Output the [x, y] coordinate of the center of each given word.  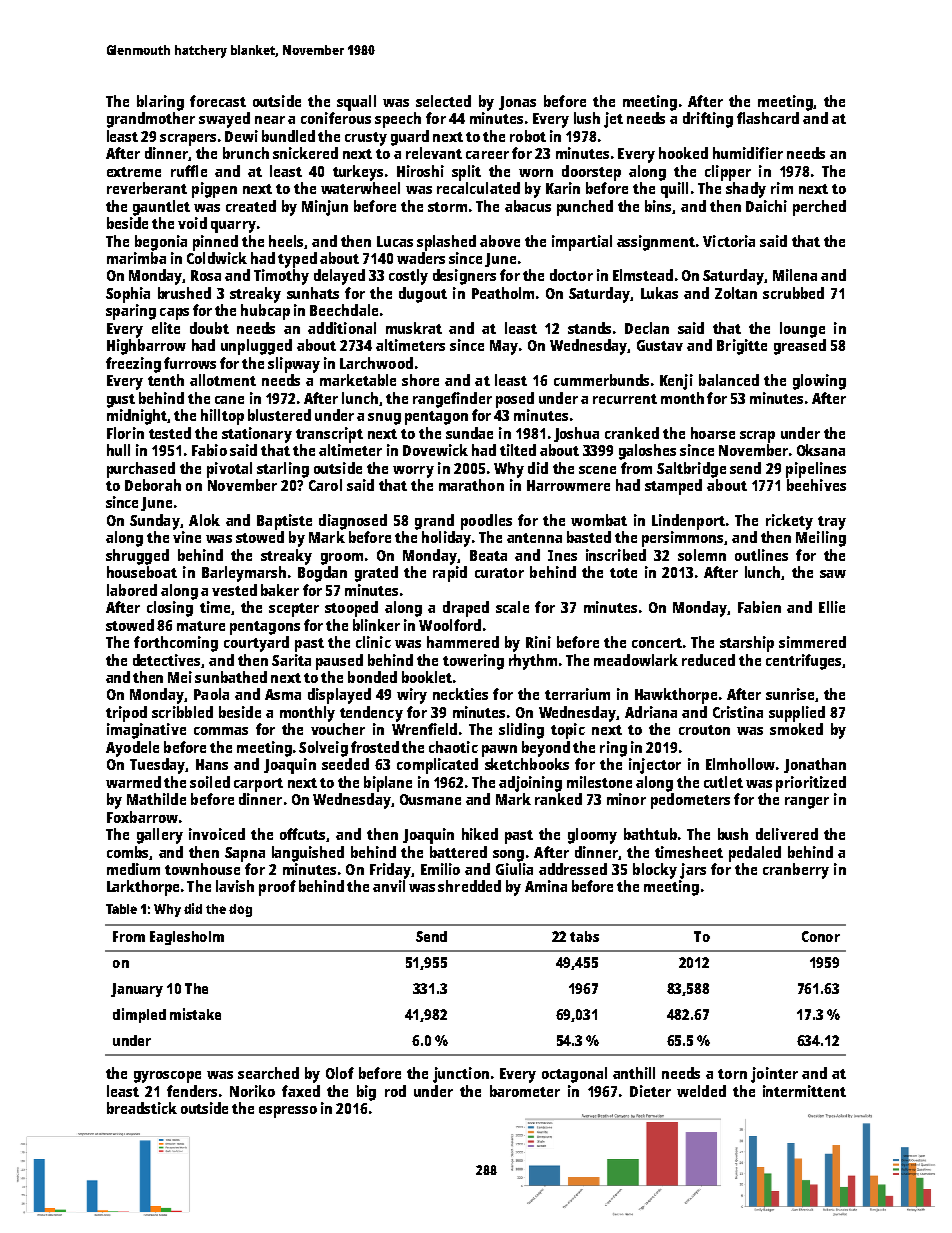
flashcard [768, 118]
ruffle [189, 171]
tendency [371, 714]
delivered [787, 834]
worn [536, 173]
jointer [774, 1075]
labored [132, 590]
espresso [288, 1112]
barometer [525, 1091]
